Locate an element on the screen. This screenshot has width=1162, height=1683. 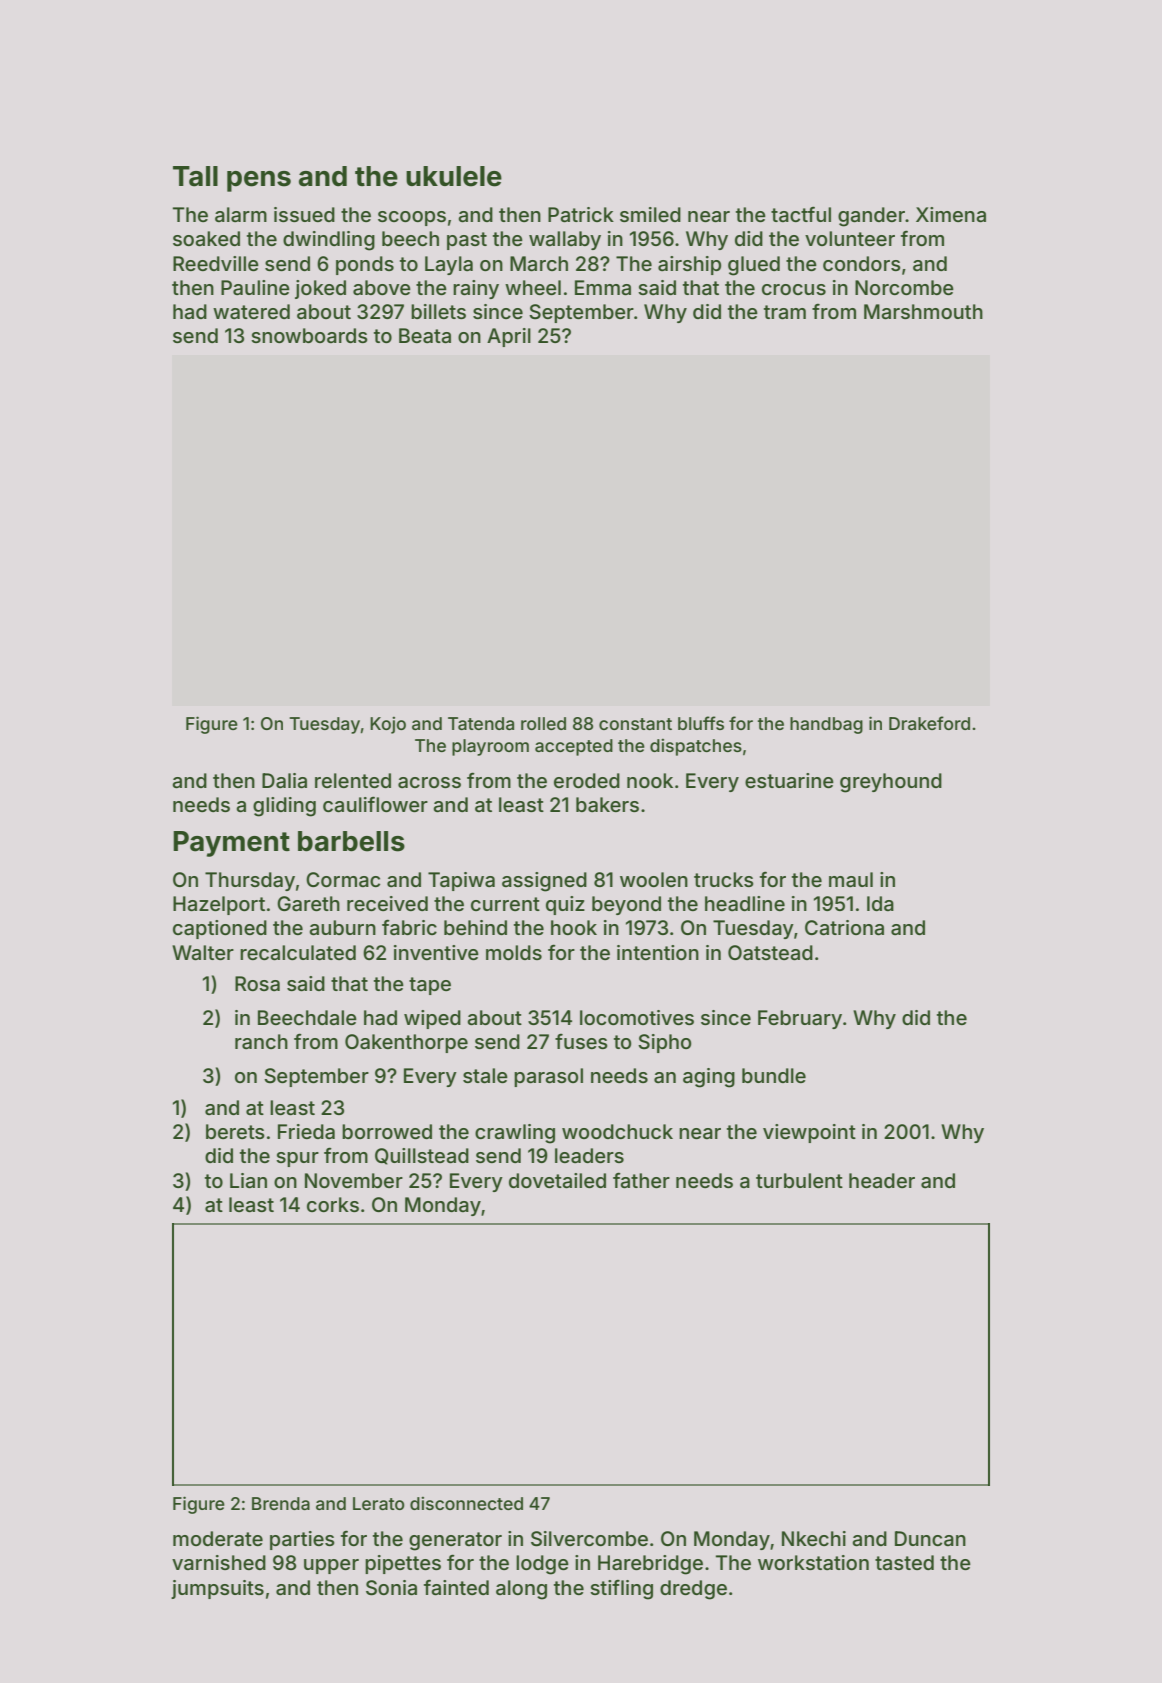
Kojo is located at coordinates (388, 725).
